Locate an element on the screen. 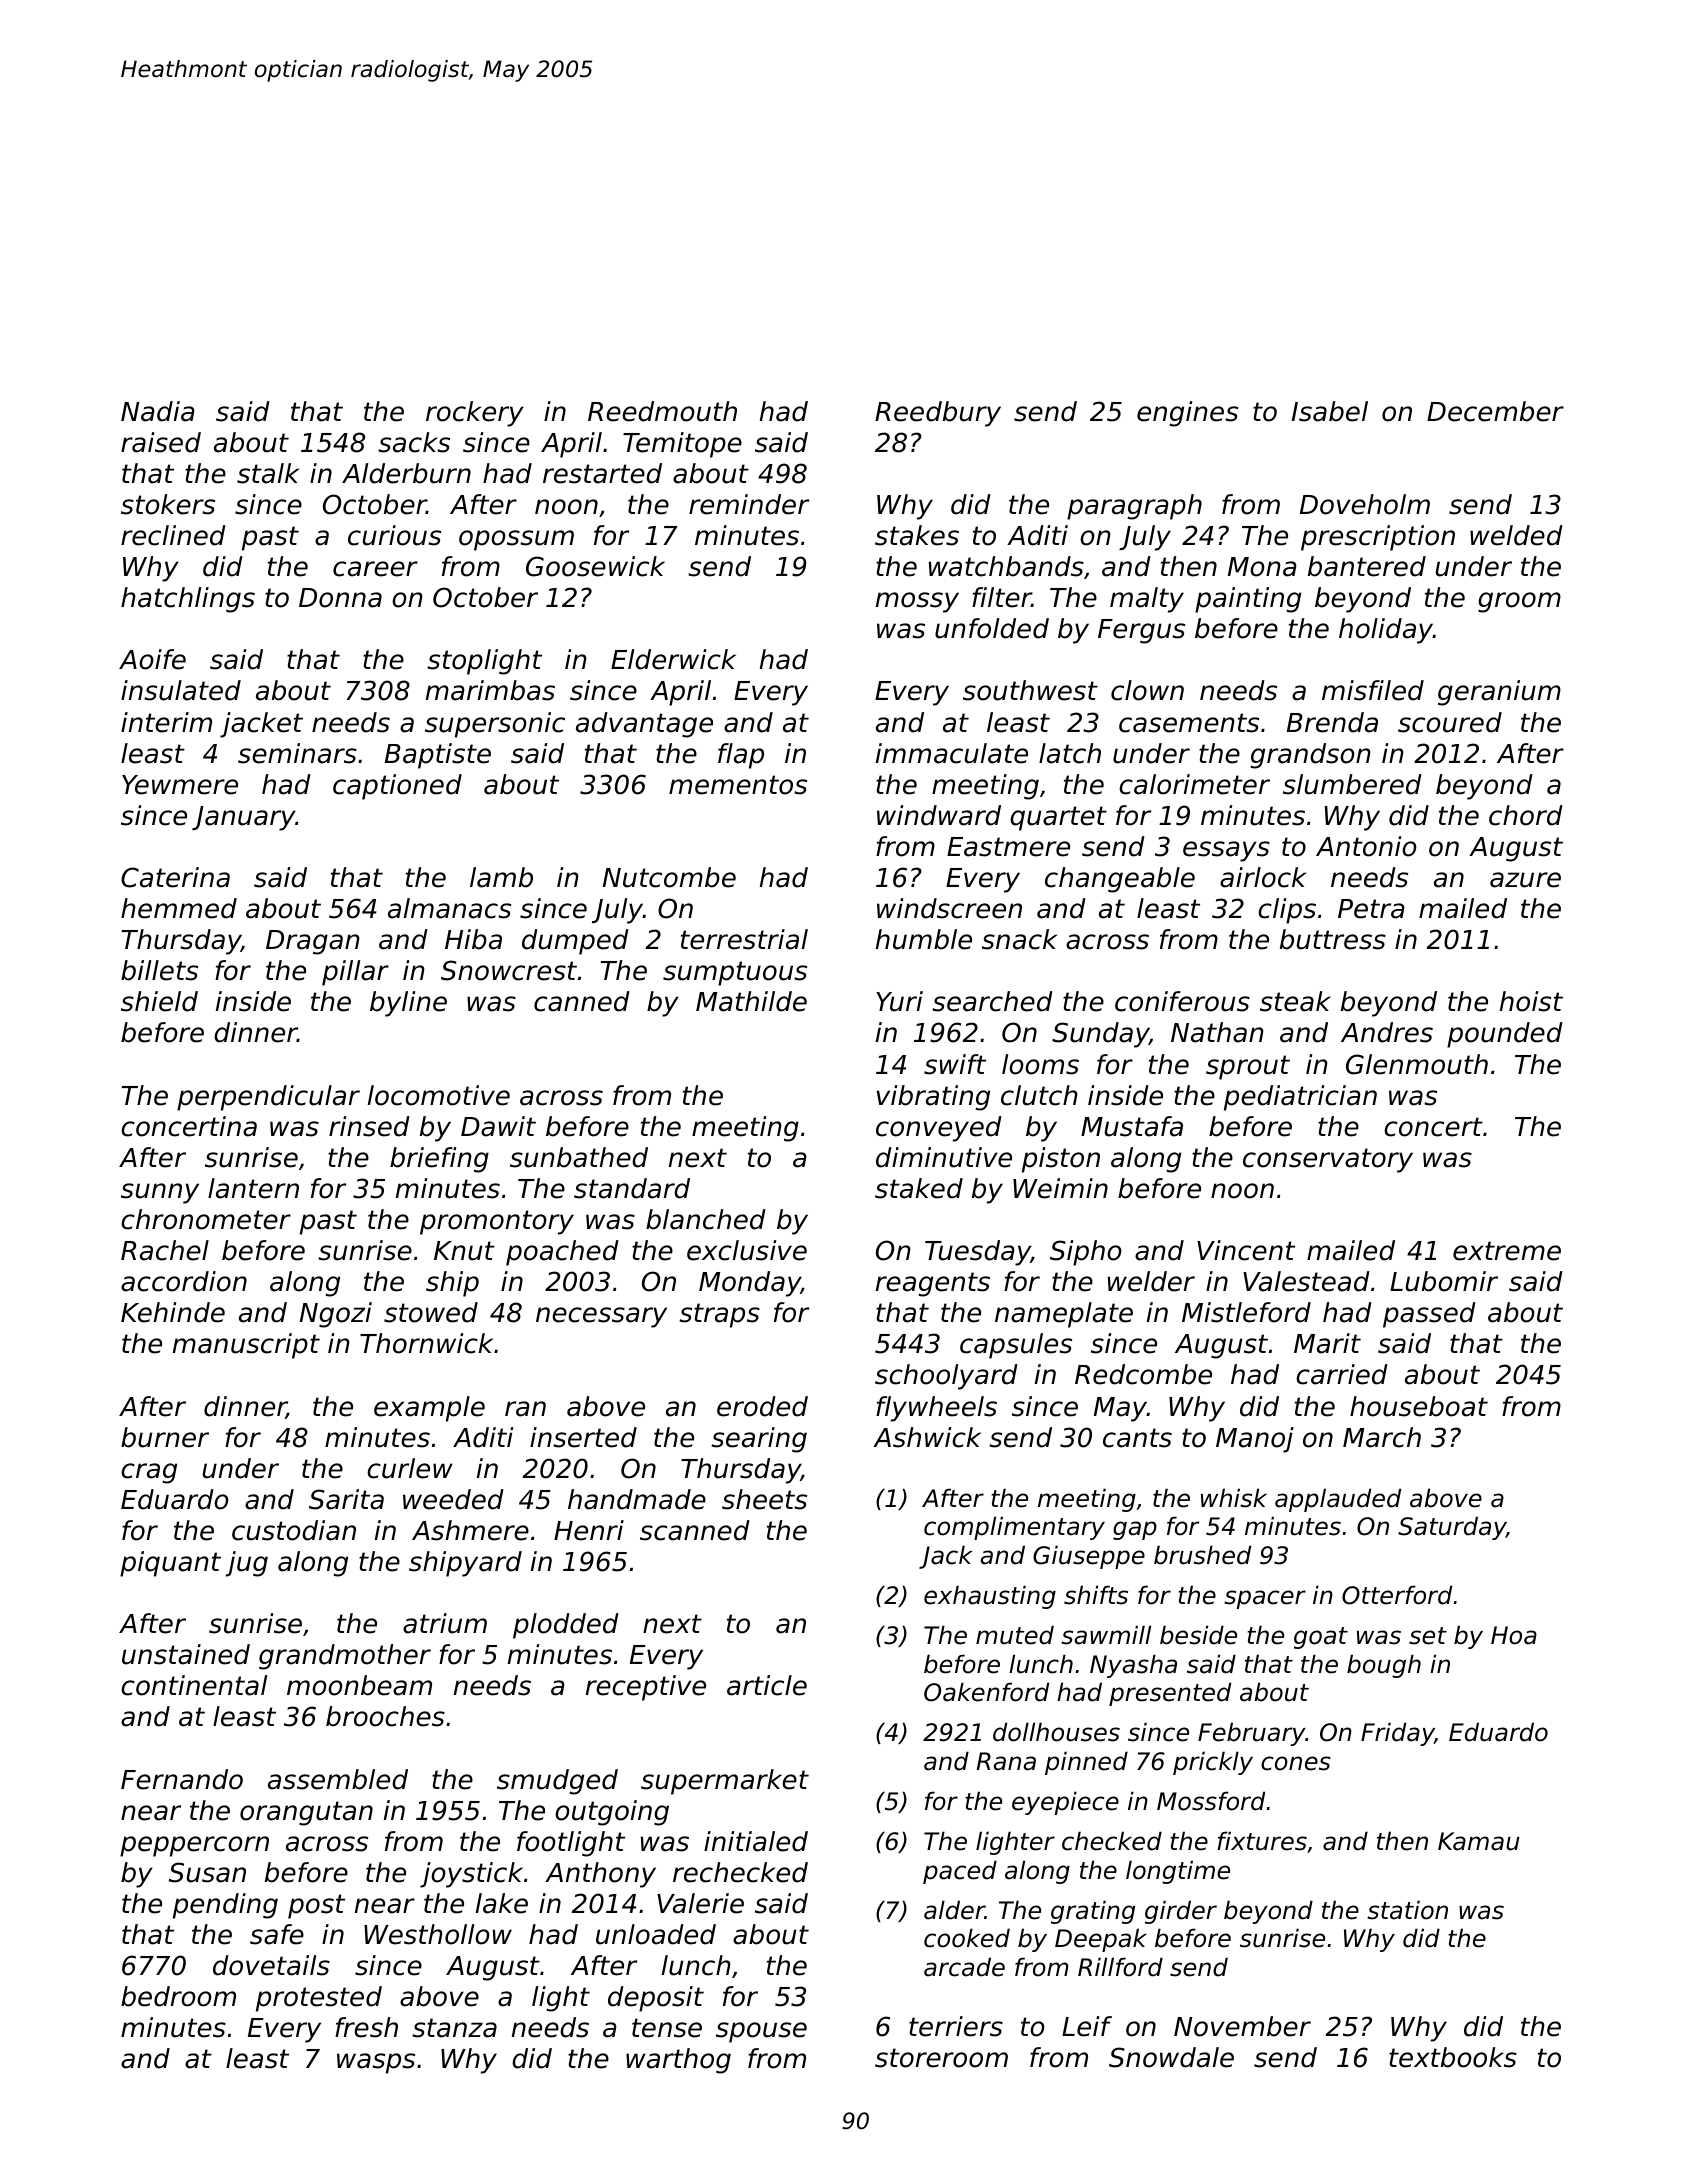 The width and height of the screenshot is (1683, 2178). lantern is located at coordinates (253, 1188).
